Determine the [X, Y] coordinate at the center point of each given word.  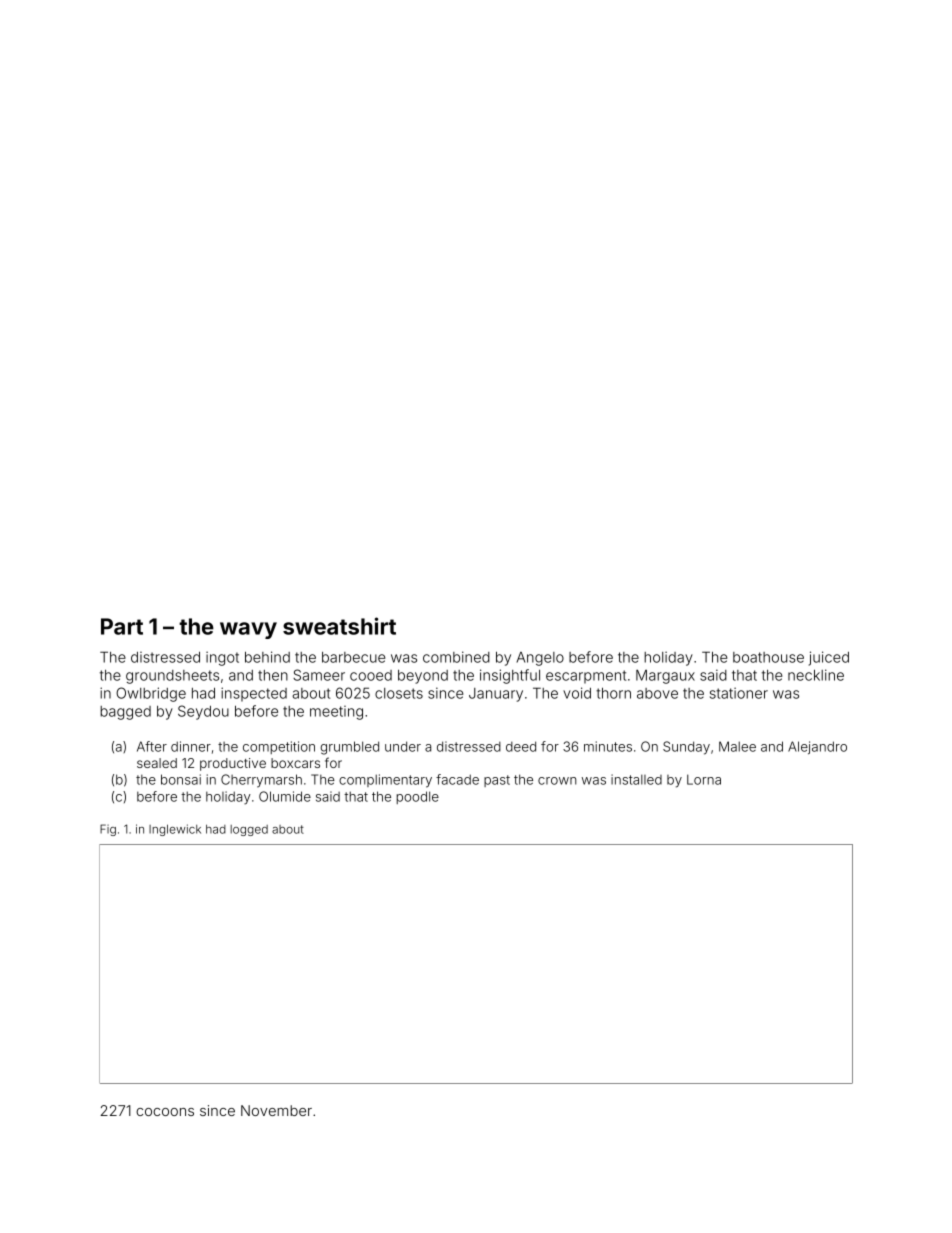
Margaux [665, 677]
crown [557, 781]
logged [249, 830]
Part [122, 626]
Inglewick [175, 830]
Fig [108, 830]
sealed [157, 763]
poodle [418, 797]
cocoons [165, 1112]
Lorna [704, 779]
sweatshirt [339, 626]
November [276, 1110]
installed [636, 779]
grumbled [350, 748]
